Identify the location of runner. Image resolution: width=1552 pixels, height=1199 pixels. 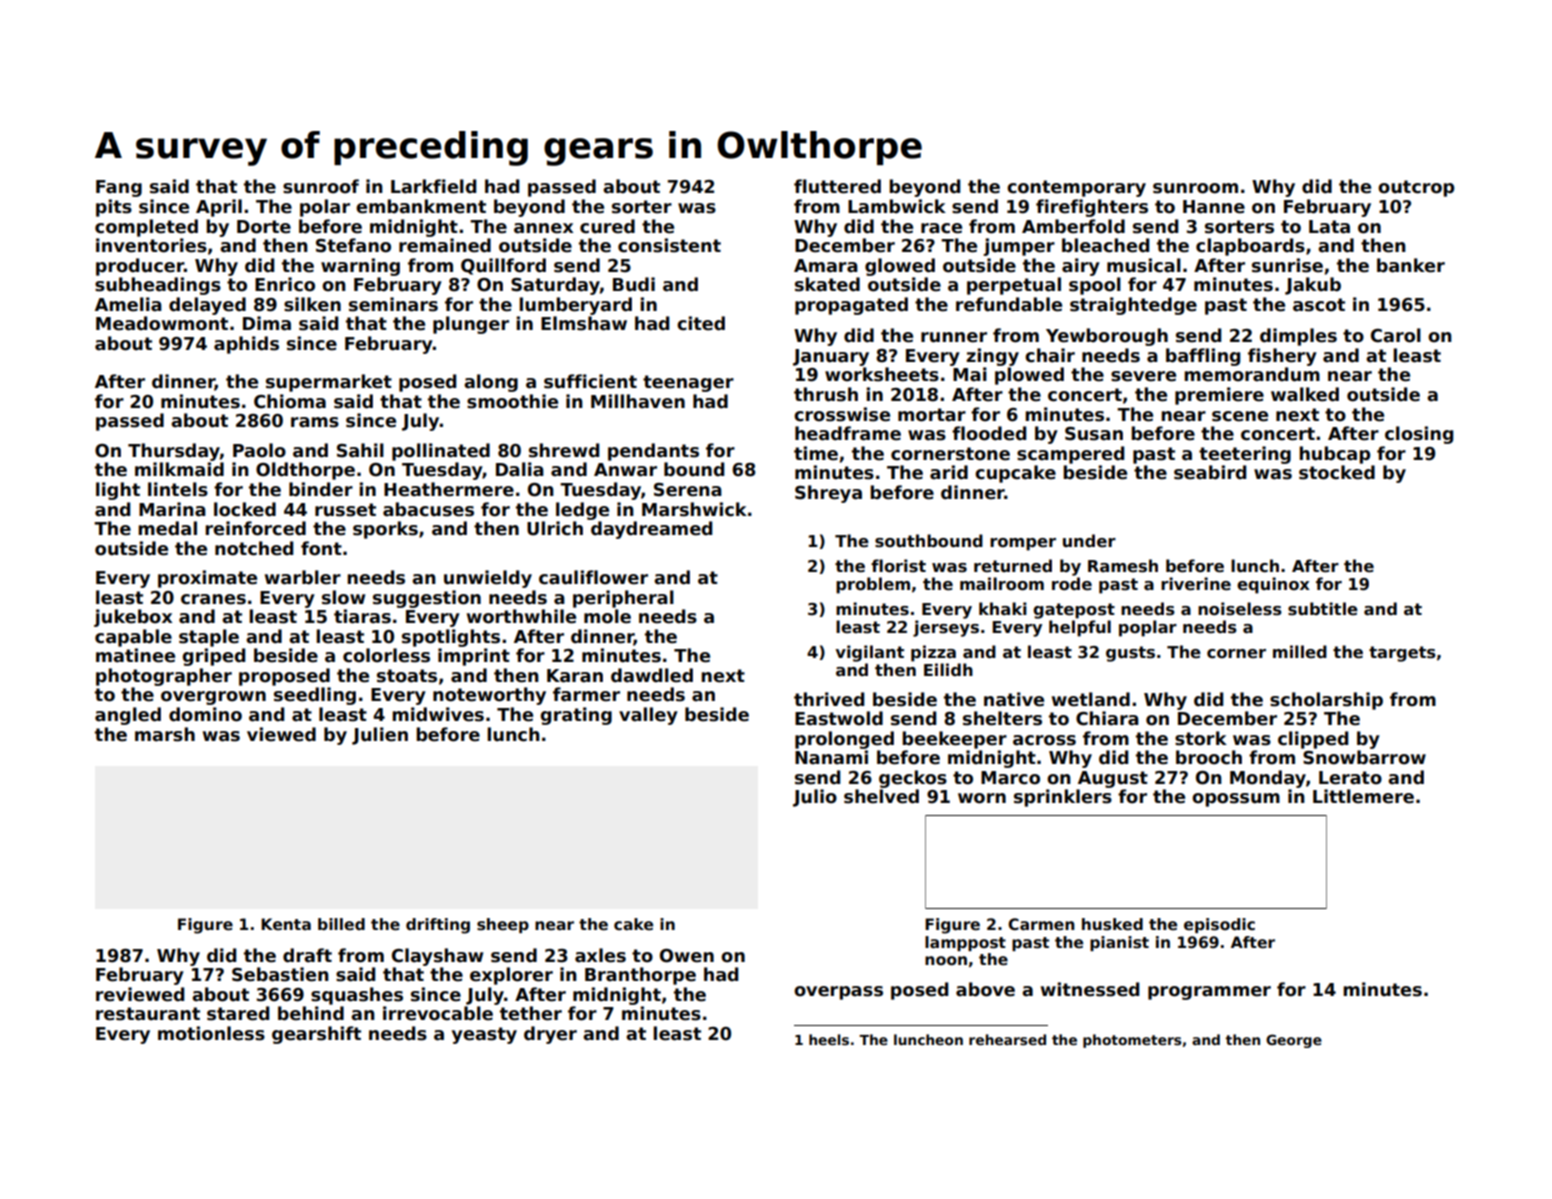
(954, 337).
